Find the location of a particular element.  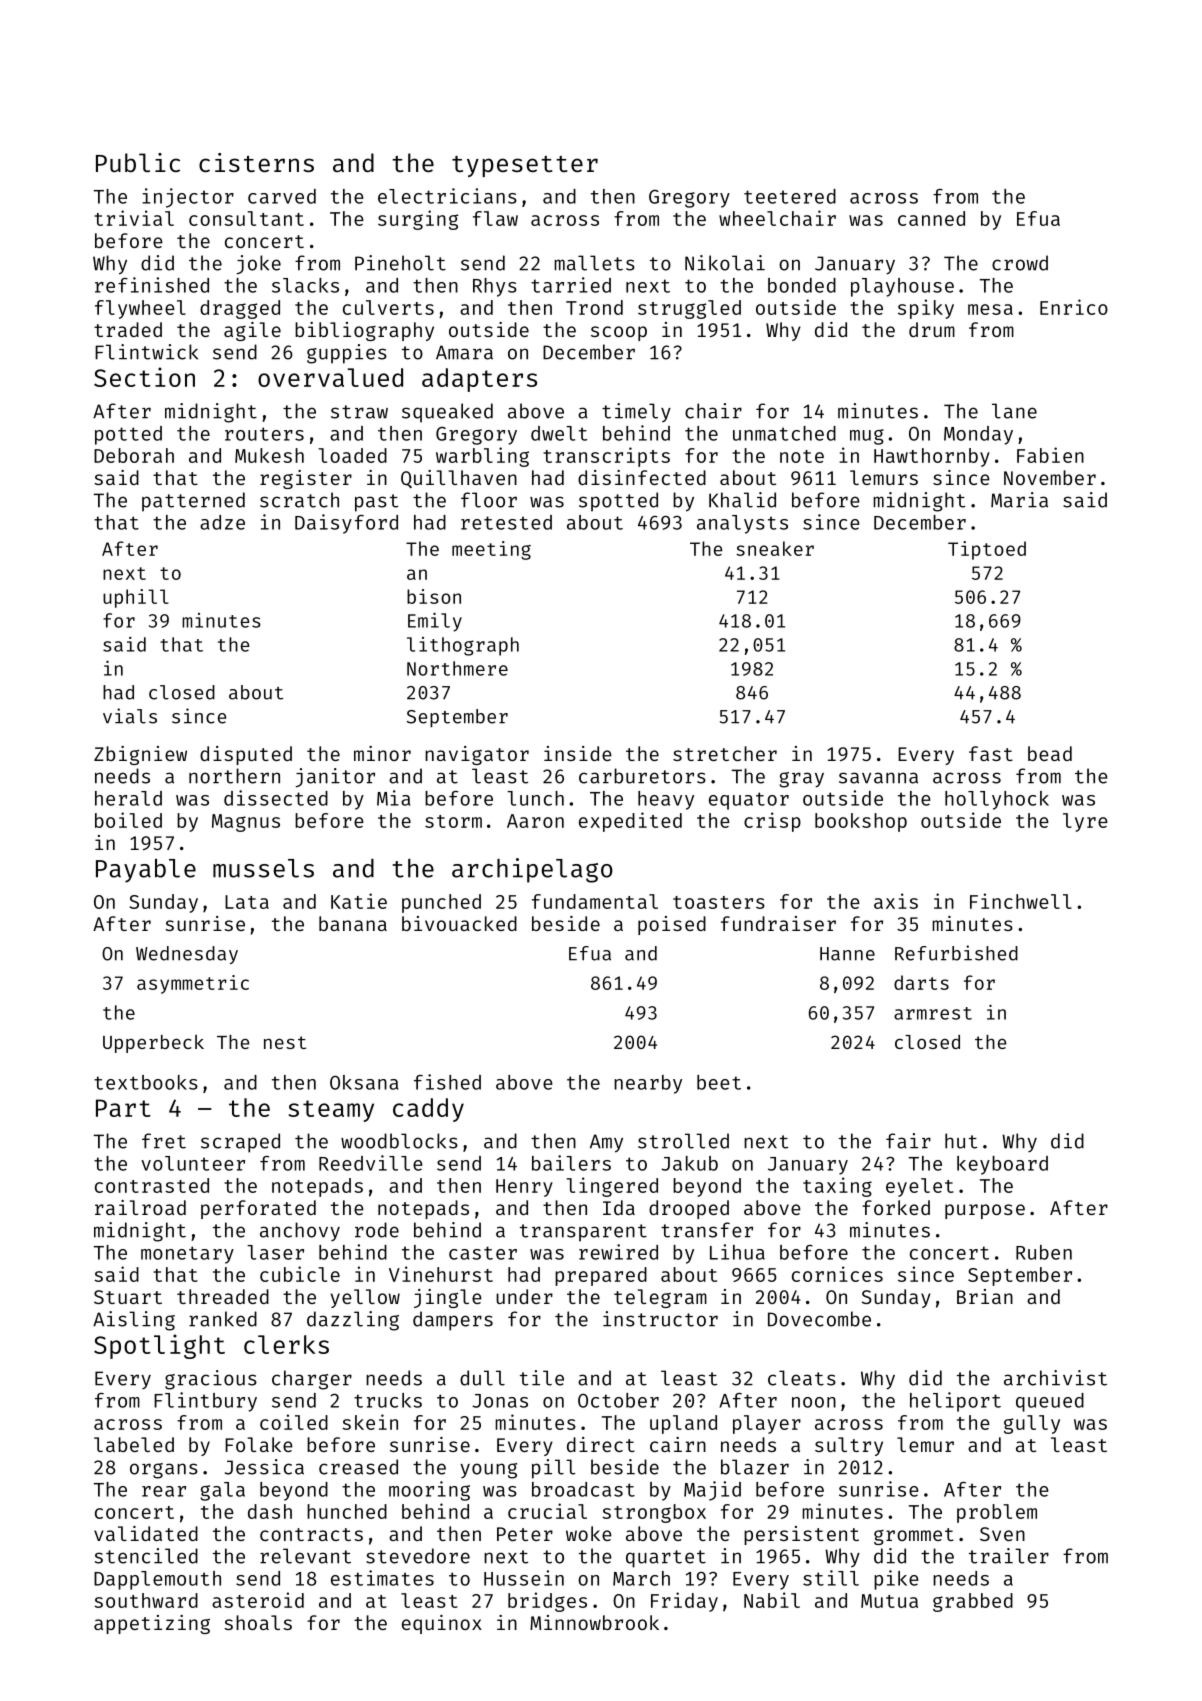

November is located at coordinates (1050, 477).
